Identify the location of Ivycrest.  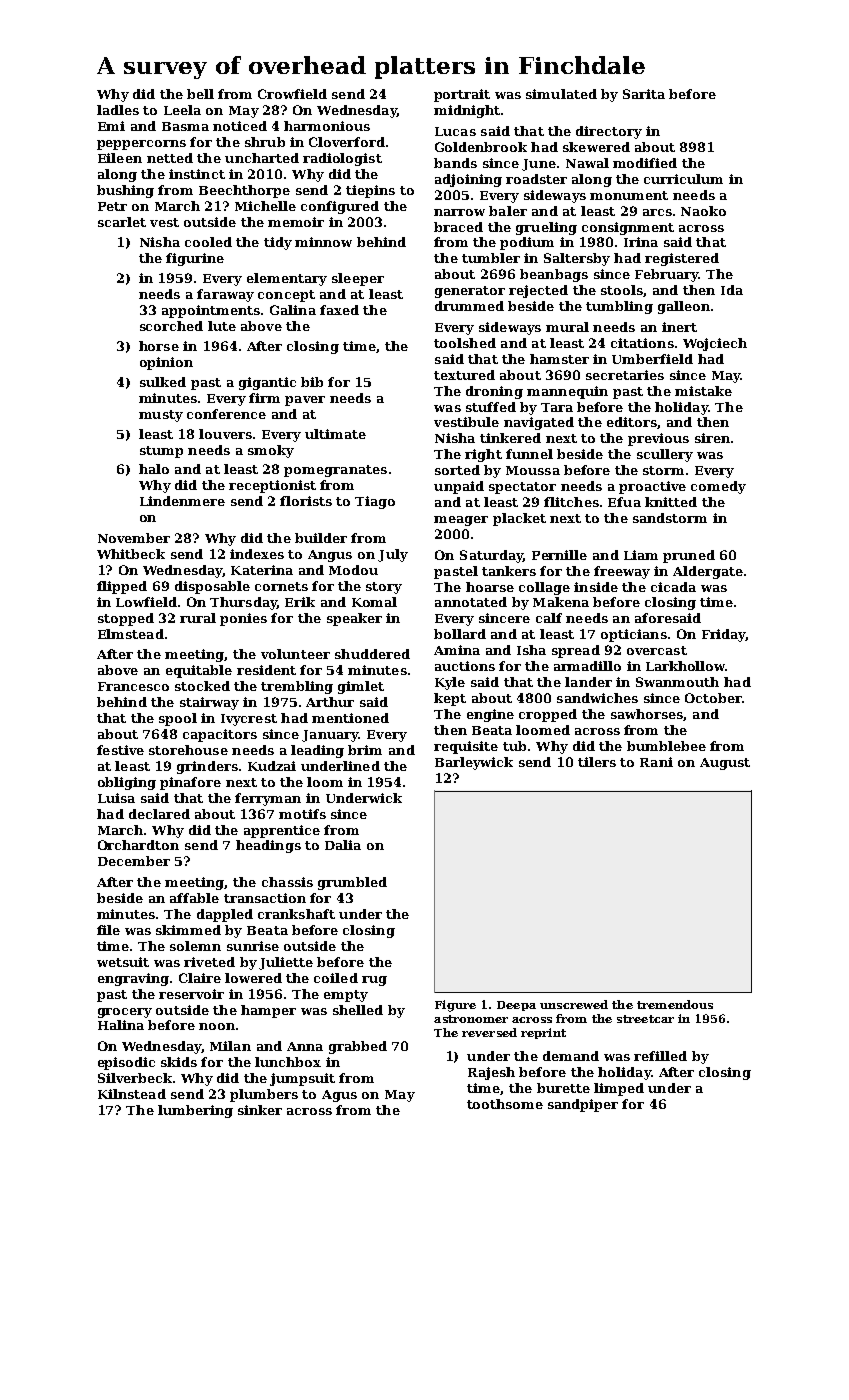
(249, 720).
